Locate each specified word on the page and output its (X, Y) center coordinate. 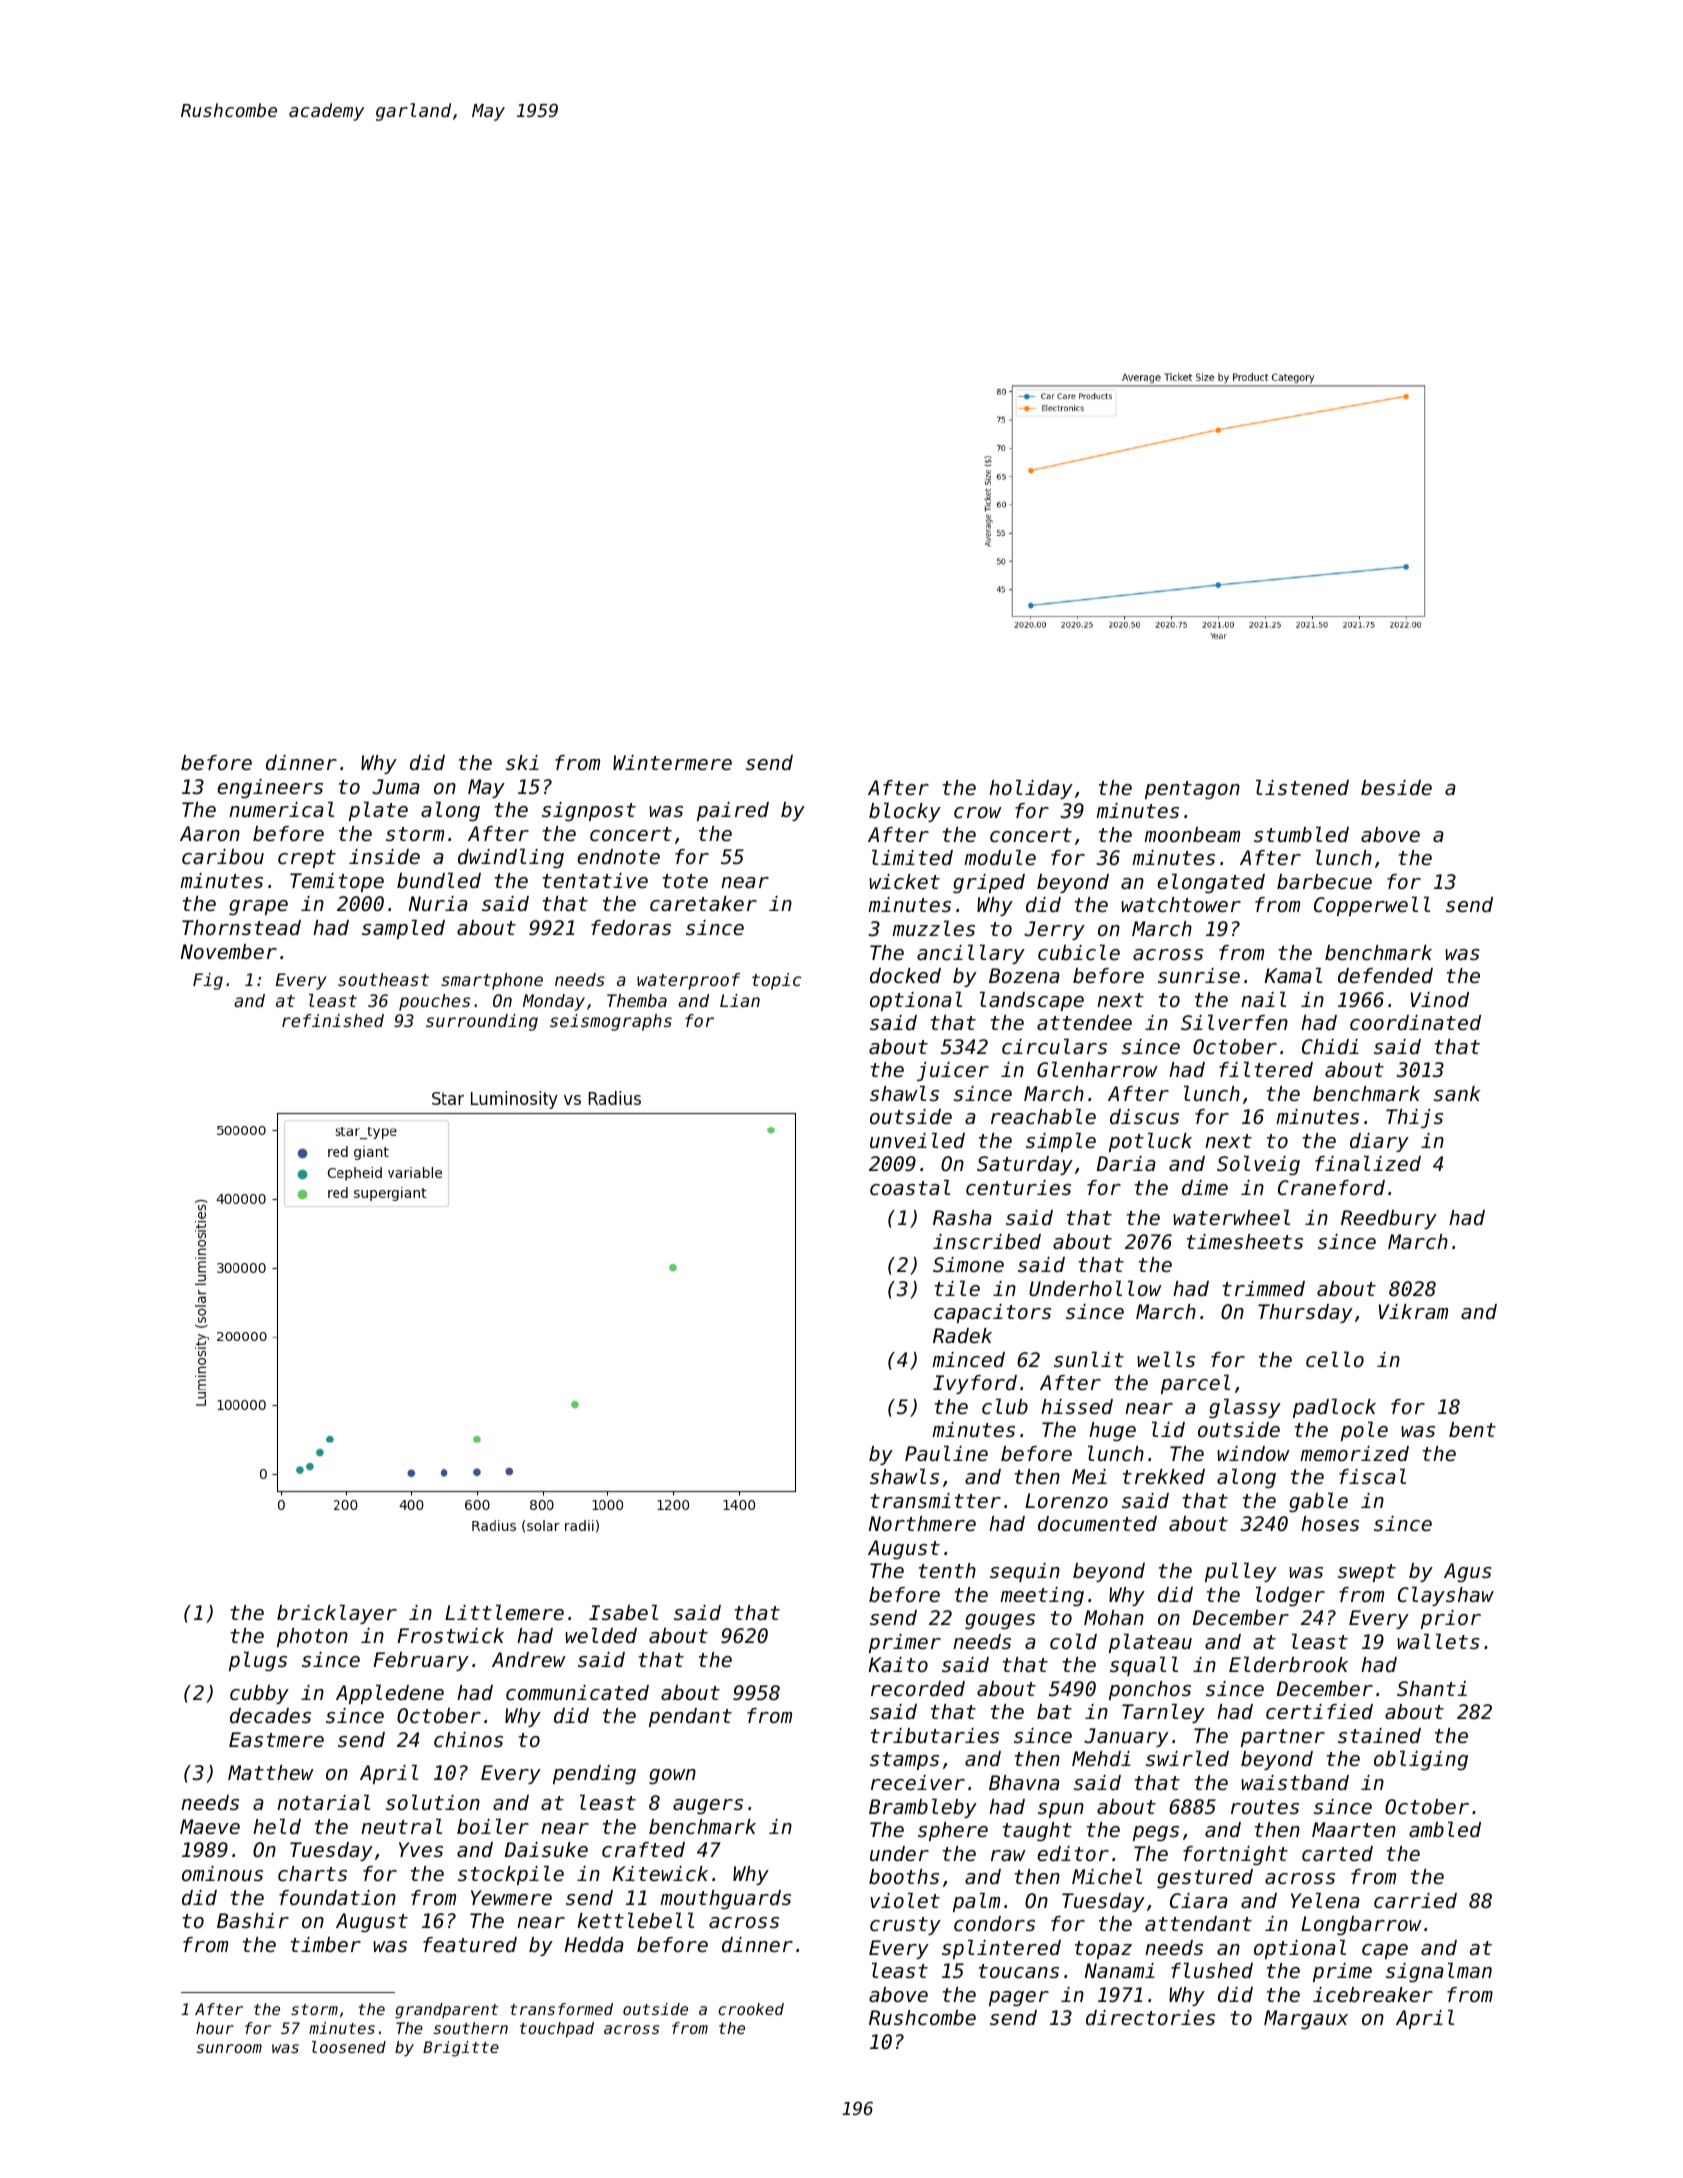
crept (307, 859)
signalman (1439, 1972)
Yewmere (511, 1897)
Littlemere (504, 1612)
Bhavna (1024, 1782)
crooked (751, 2009)
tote (685, 881)
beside (1396, 788)
